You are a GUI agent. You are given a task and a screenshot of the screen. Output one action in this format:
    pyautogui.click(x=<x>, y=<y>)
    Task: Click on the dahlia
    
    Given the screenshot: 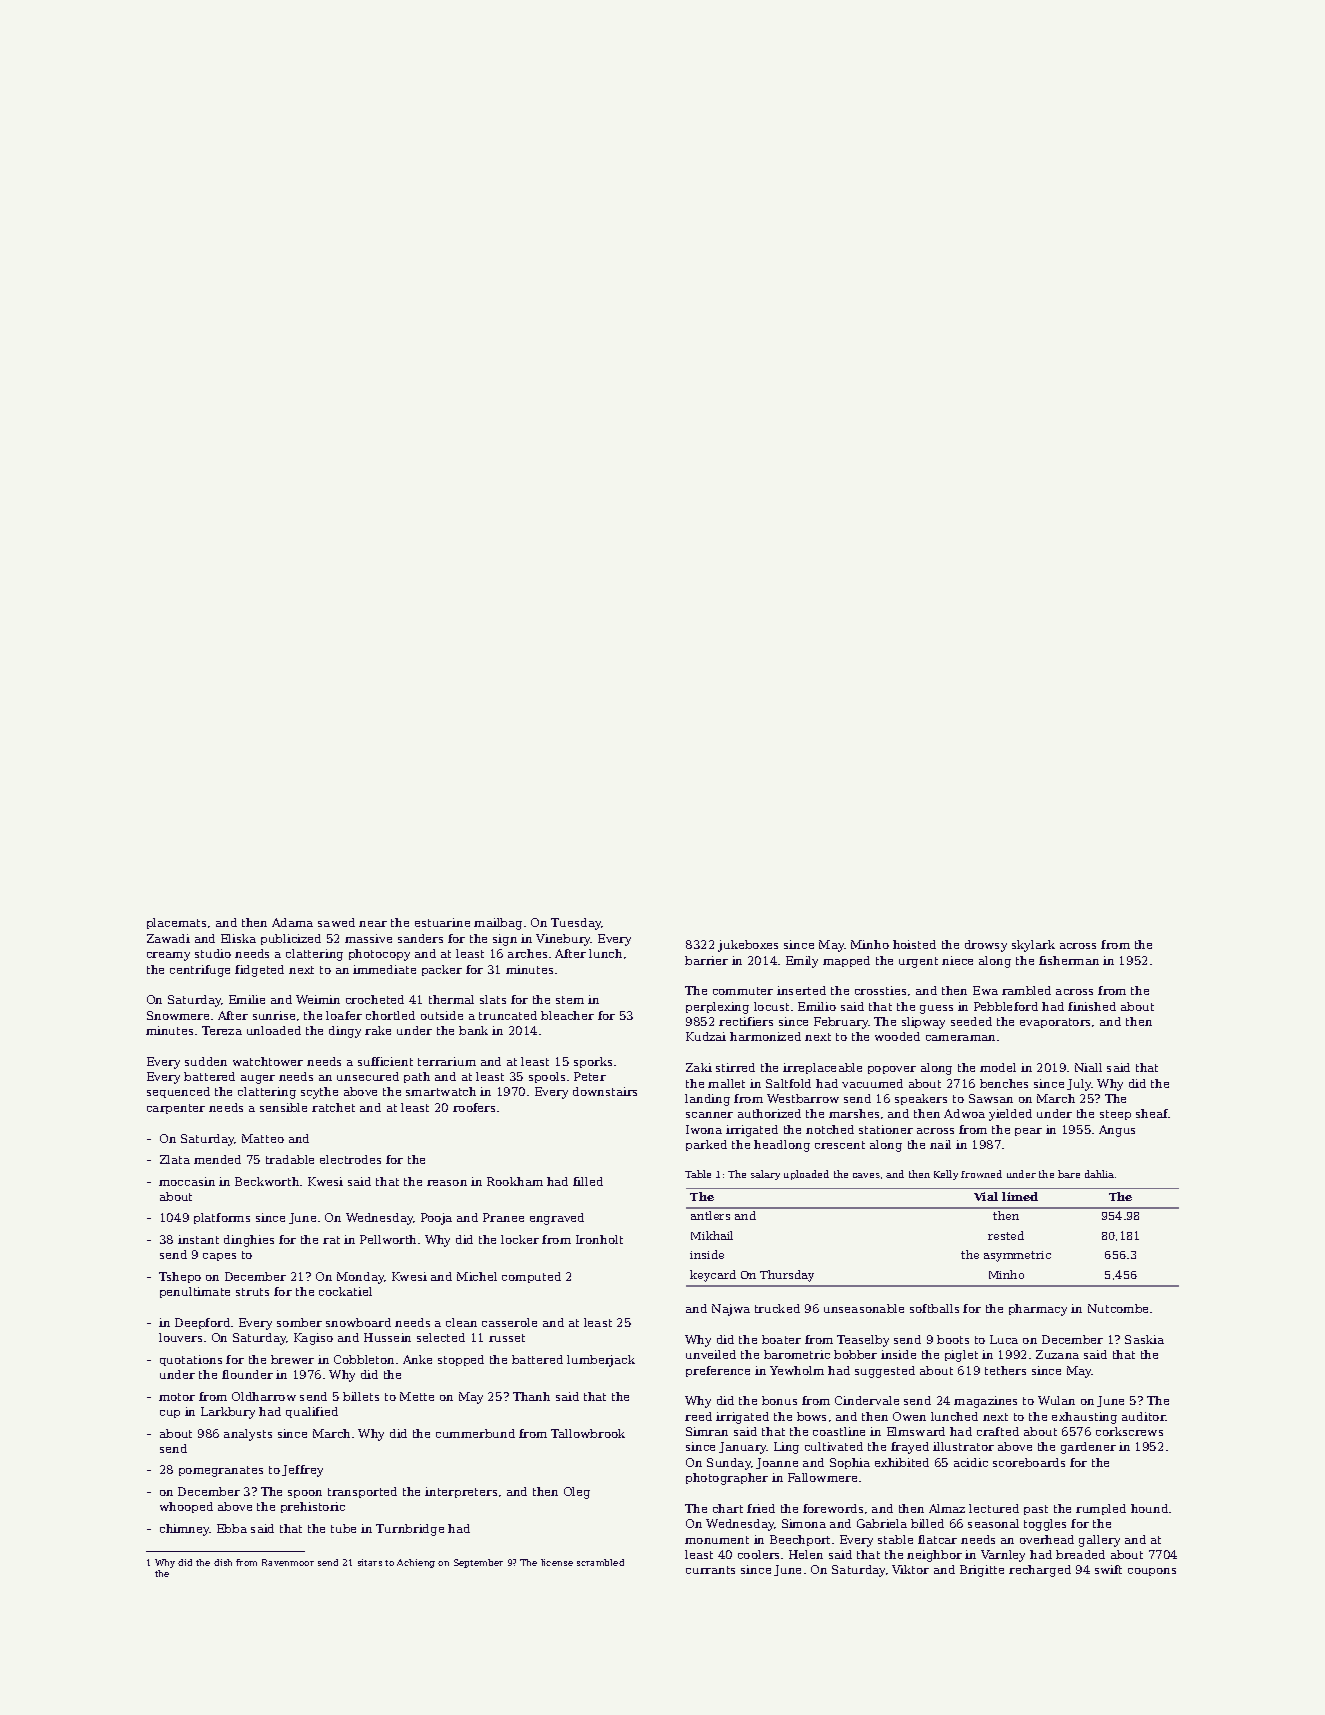 What is the action you would take?
    pyautogui.click(x=1099, y=1174)
